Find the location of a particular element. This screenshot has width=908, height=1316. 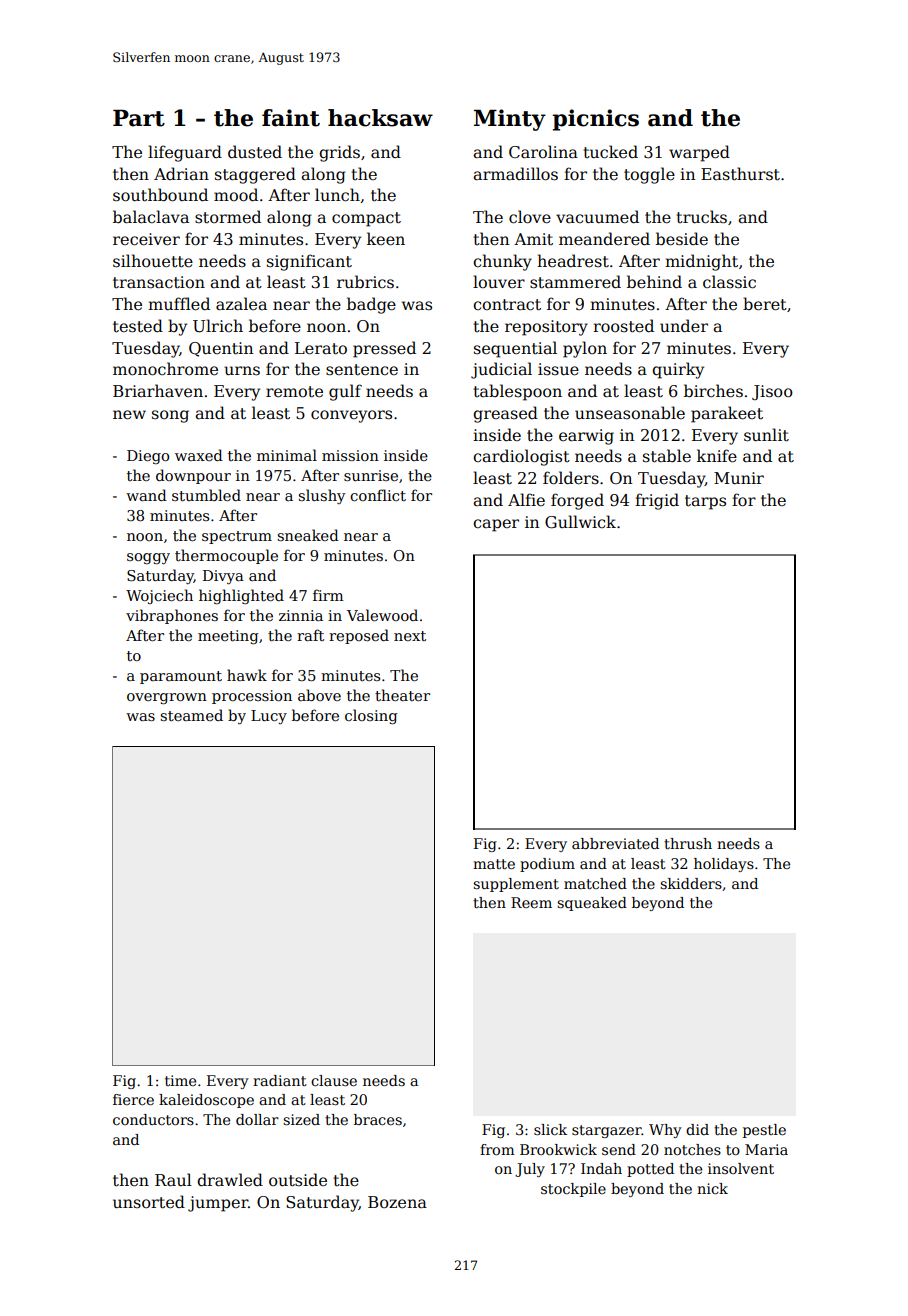

supplement is located at coordinates (516, 885).
